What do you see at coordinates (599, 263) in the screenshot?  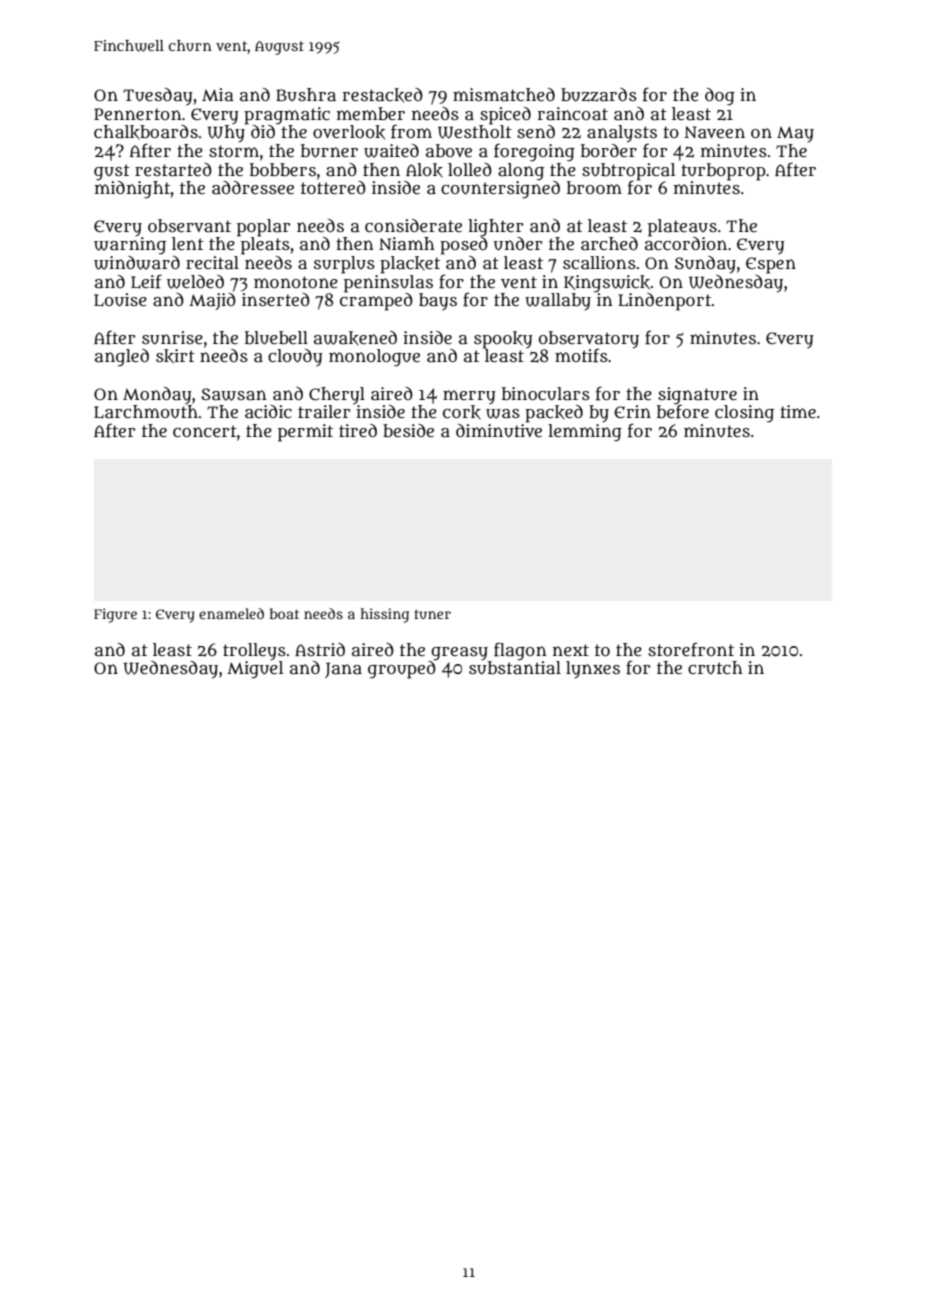 I see `scallions` at bounding box center [599, 263].
